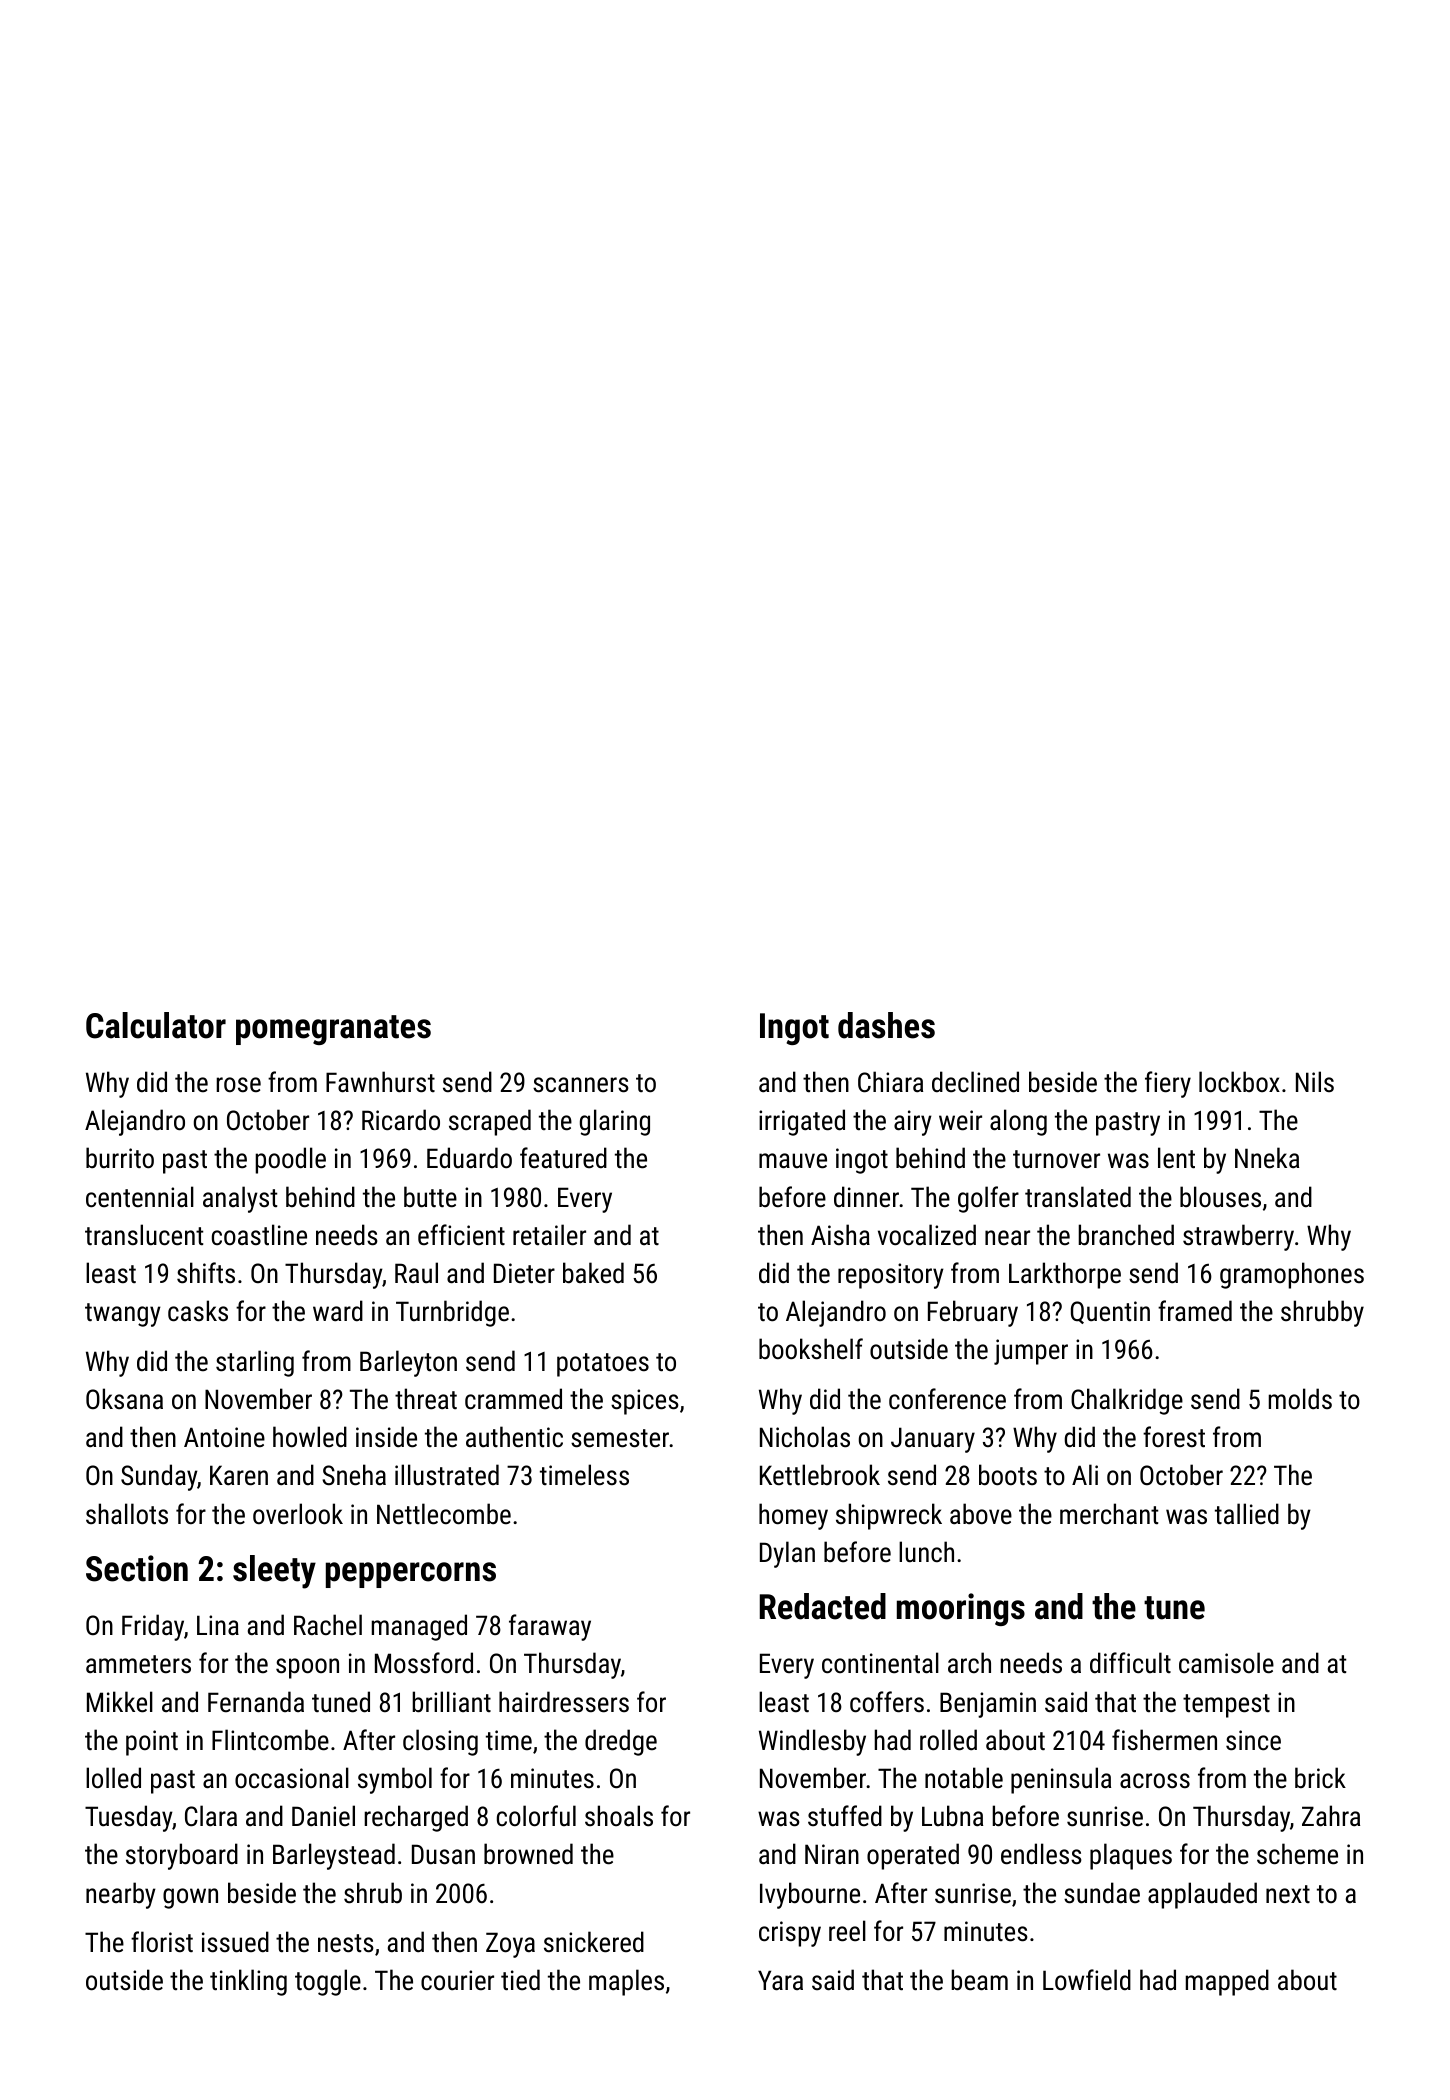 The width and height of the image is (1450, 2100). I want to click on translucent, so click(144, 1235).
